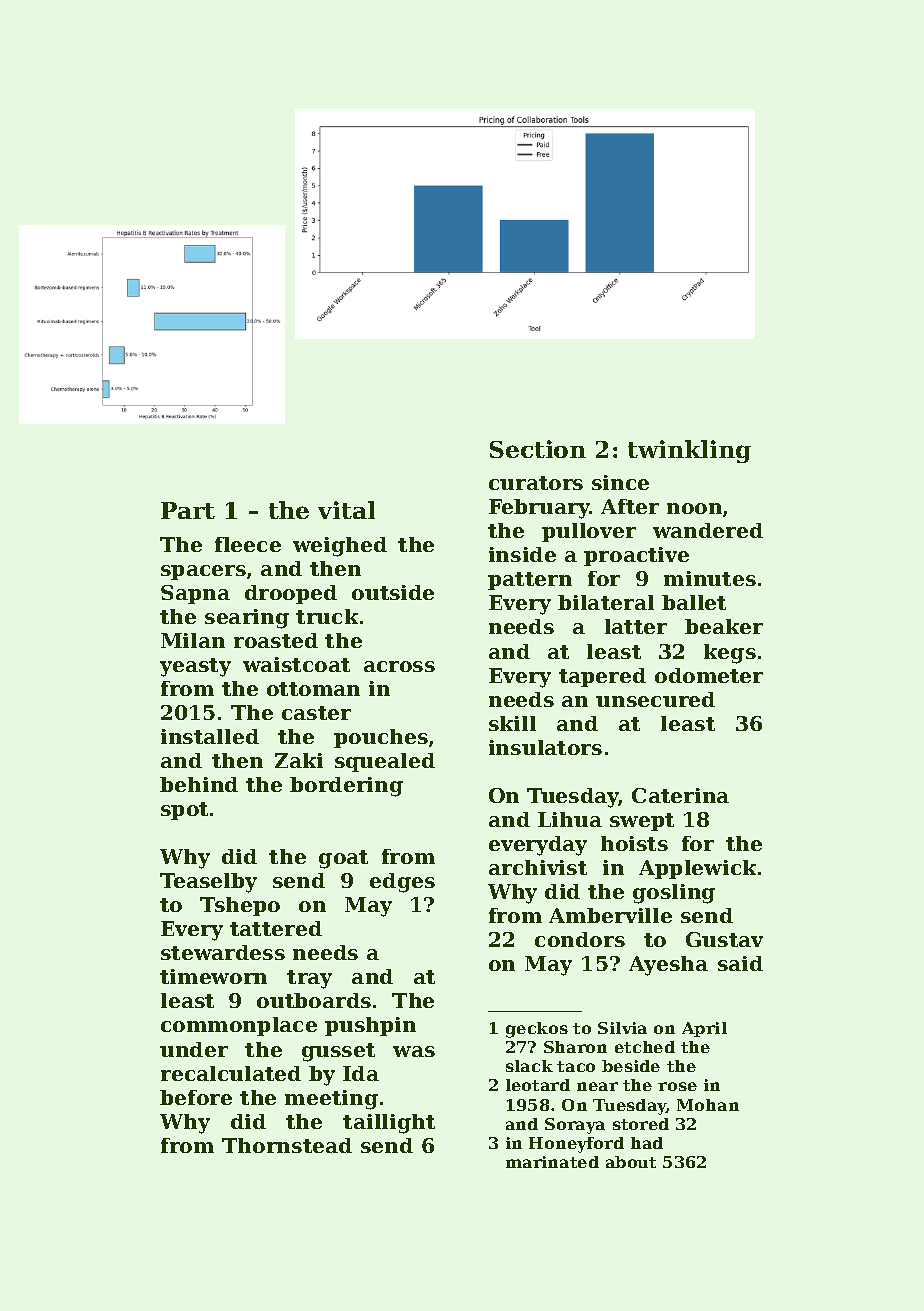 This page has height=1311, width=924. What do you see at coordinates (276, 928) in the page?
I see `tattered` at bounding box center [276, 928].
